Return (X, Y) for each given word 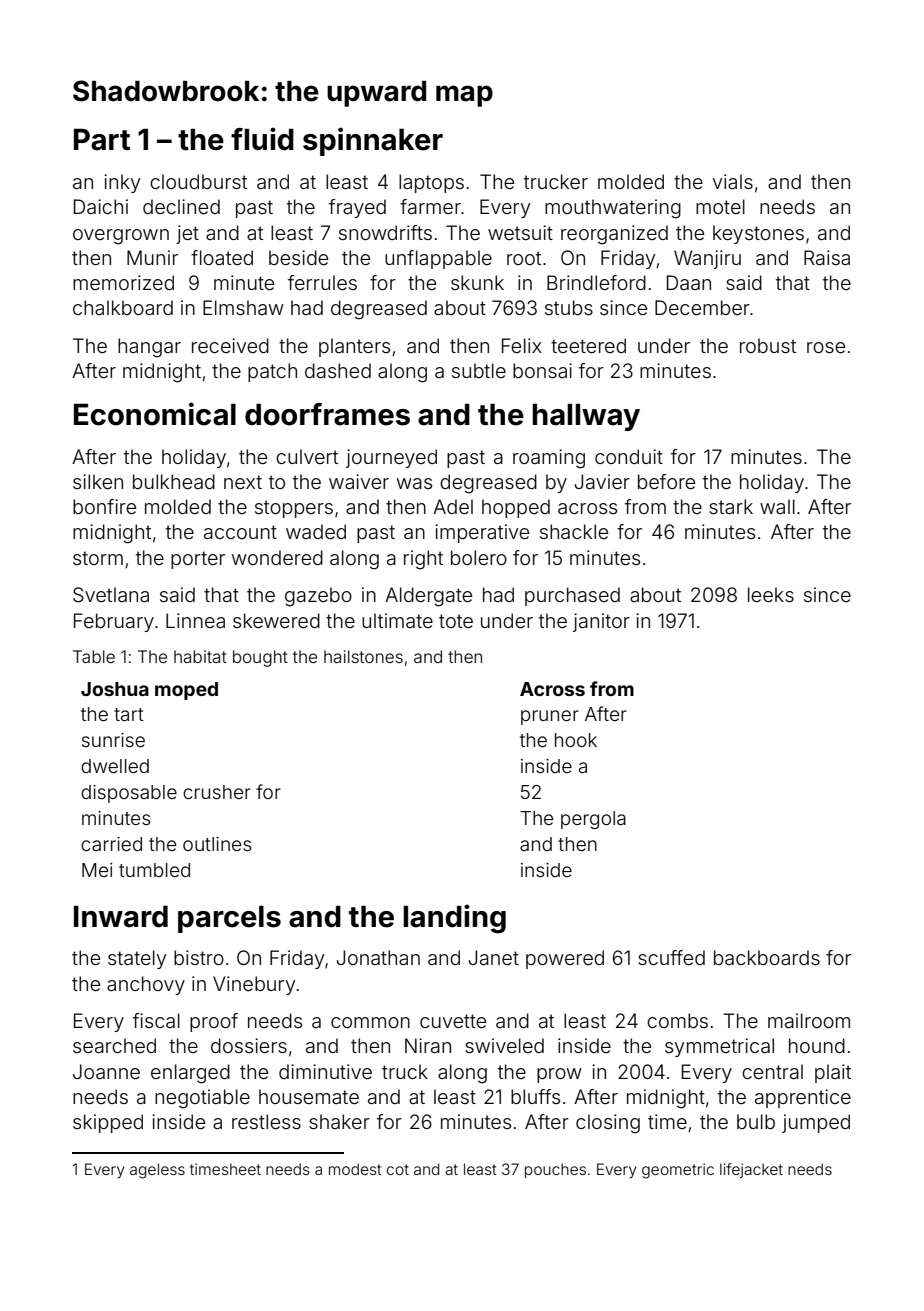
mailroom (809, 1020)
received (230, 345)
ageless (157, 1171)
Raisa (827, 257)
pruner (550, 717)
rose (826, 347)
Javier (602, 481)
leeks (771, 594)
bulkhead (174, 481)
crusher (217, 792)
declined (181, 206)
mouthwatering (613, 209)
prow (559, 1075)
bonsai (542, 370)
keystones (758, 234)
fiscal (156, 1020)
